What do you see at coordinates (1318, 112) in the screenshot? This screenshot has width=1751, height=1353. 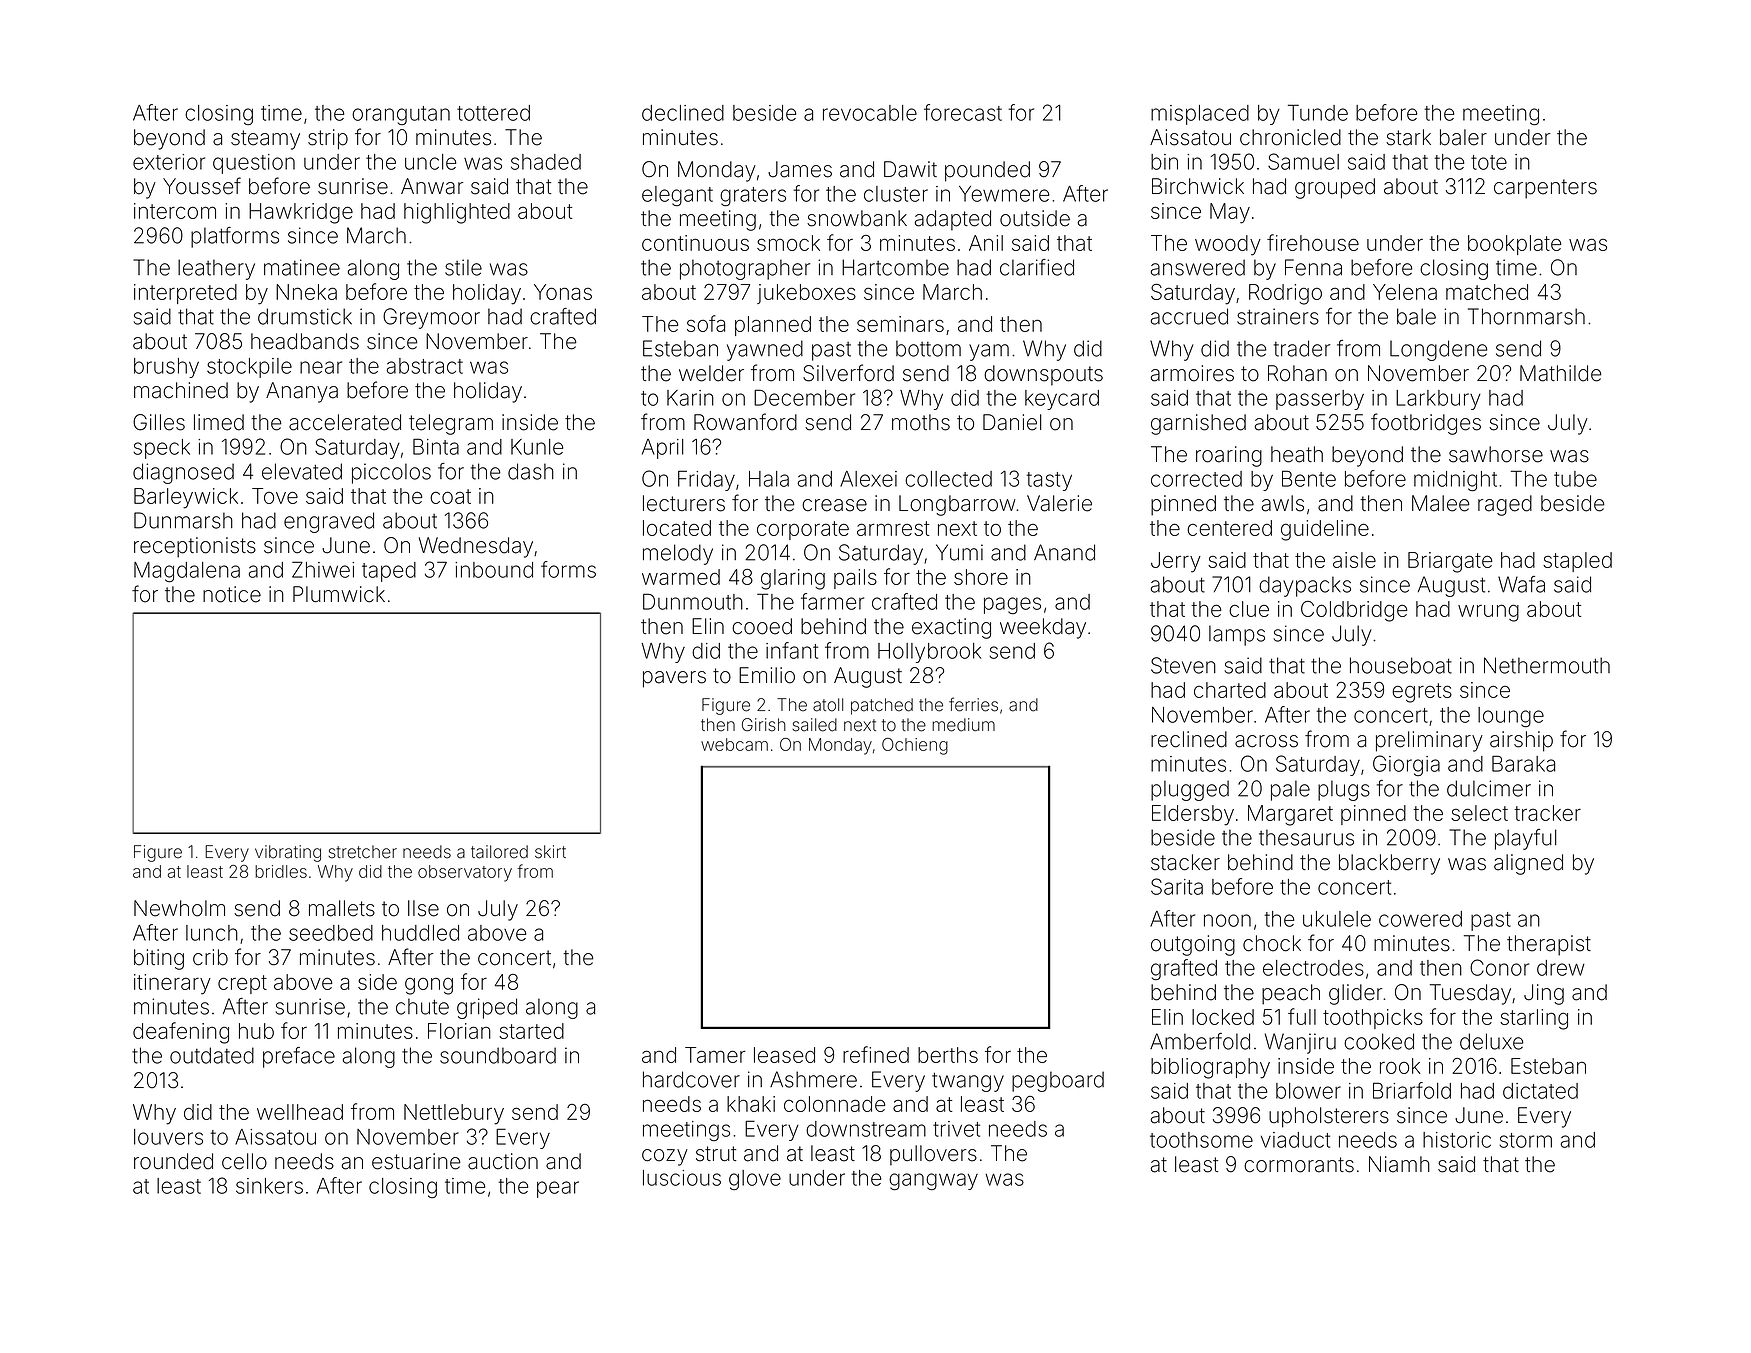 I see `Tunde` at bounding box center [1318, 112].
